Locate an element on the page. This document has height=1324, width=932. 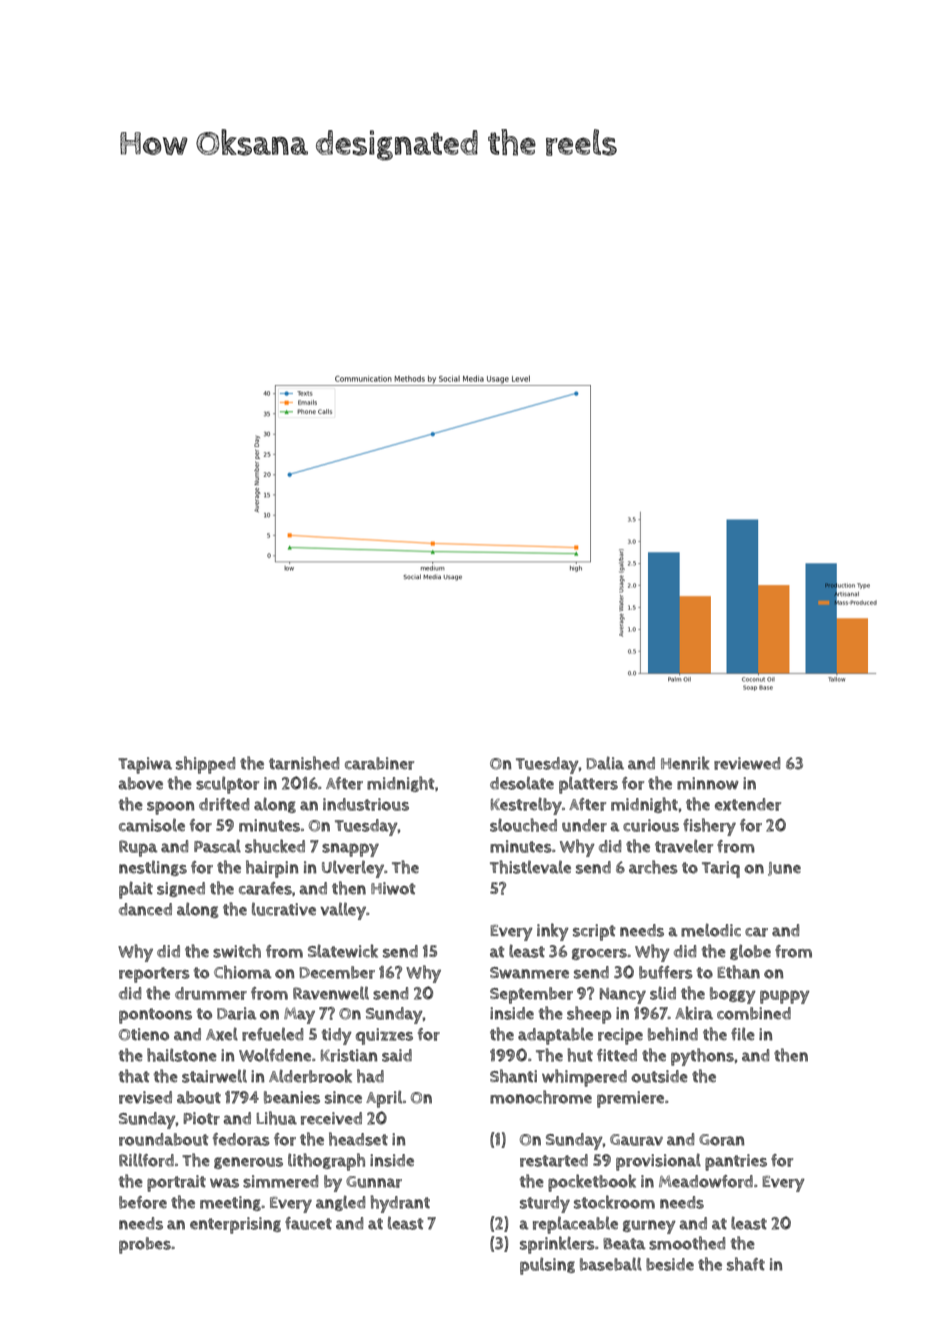
fishery is located at coordinates (709, 827).
